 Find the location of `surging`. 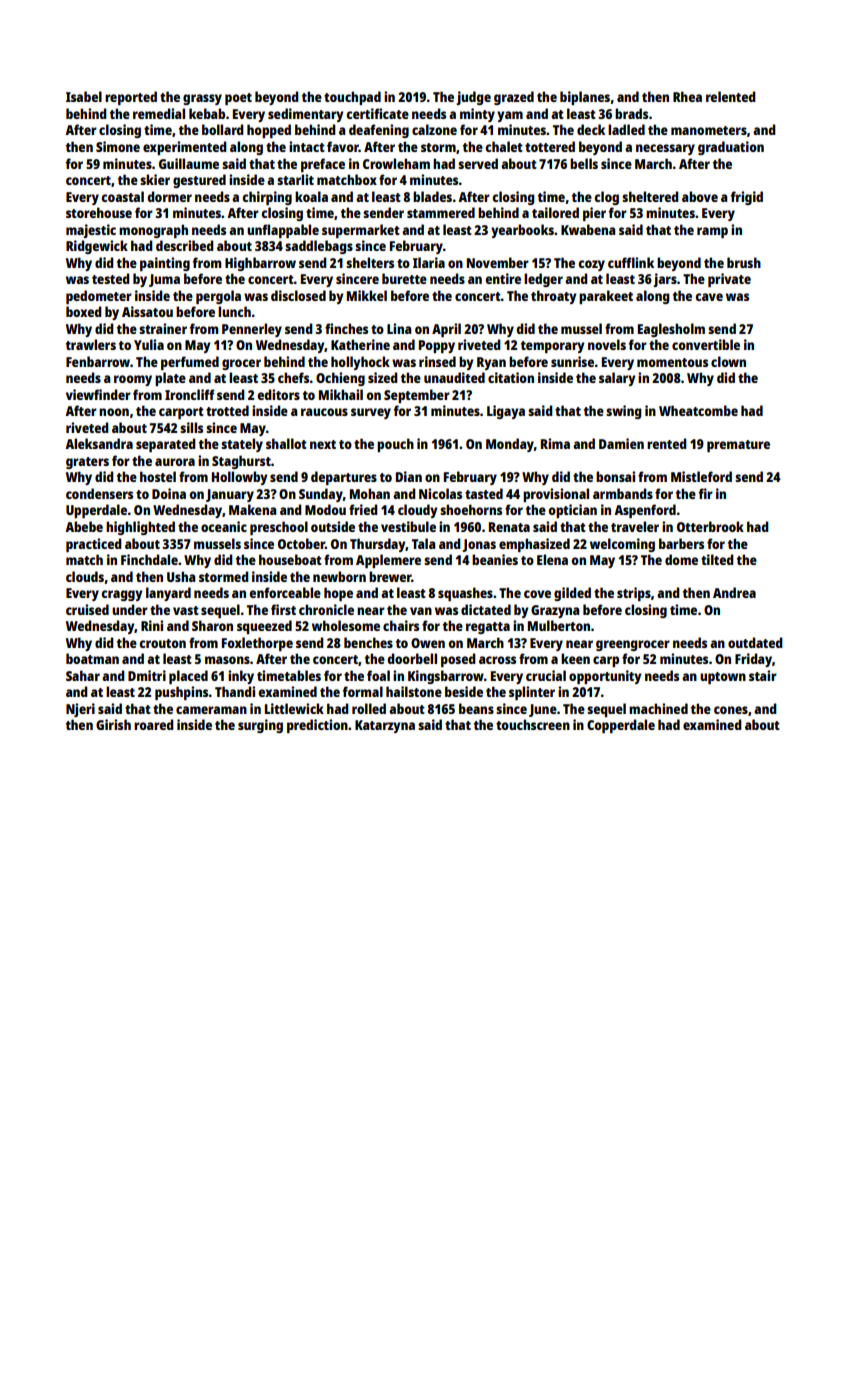

surging is located at coordinates (260, 726).
